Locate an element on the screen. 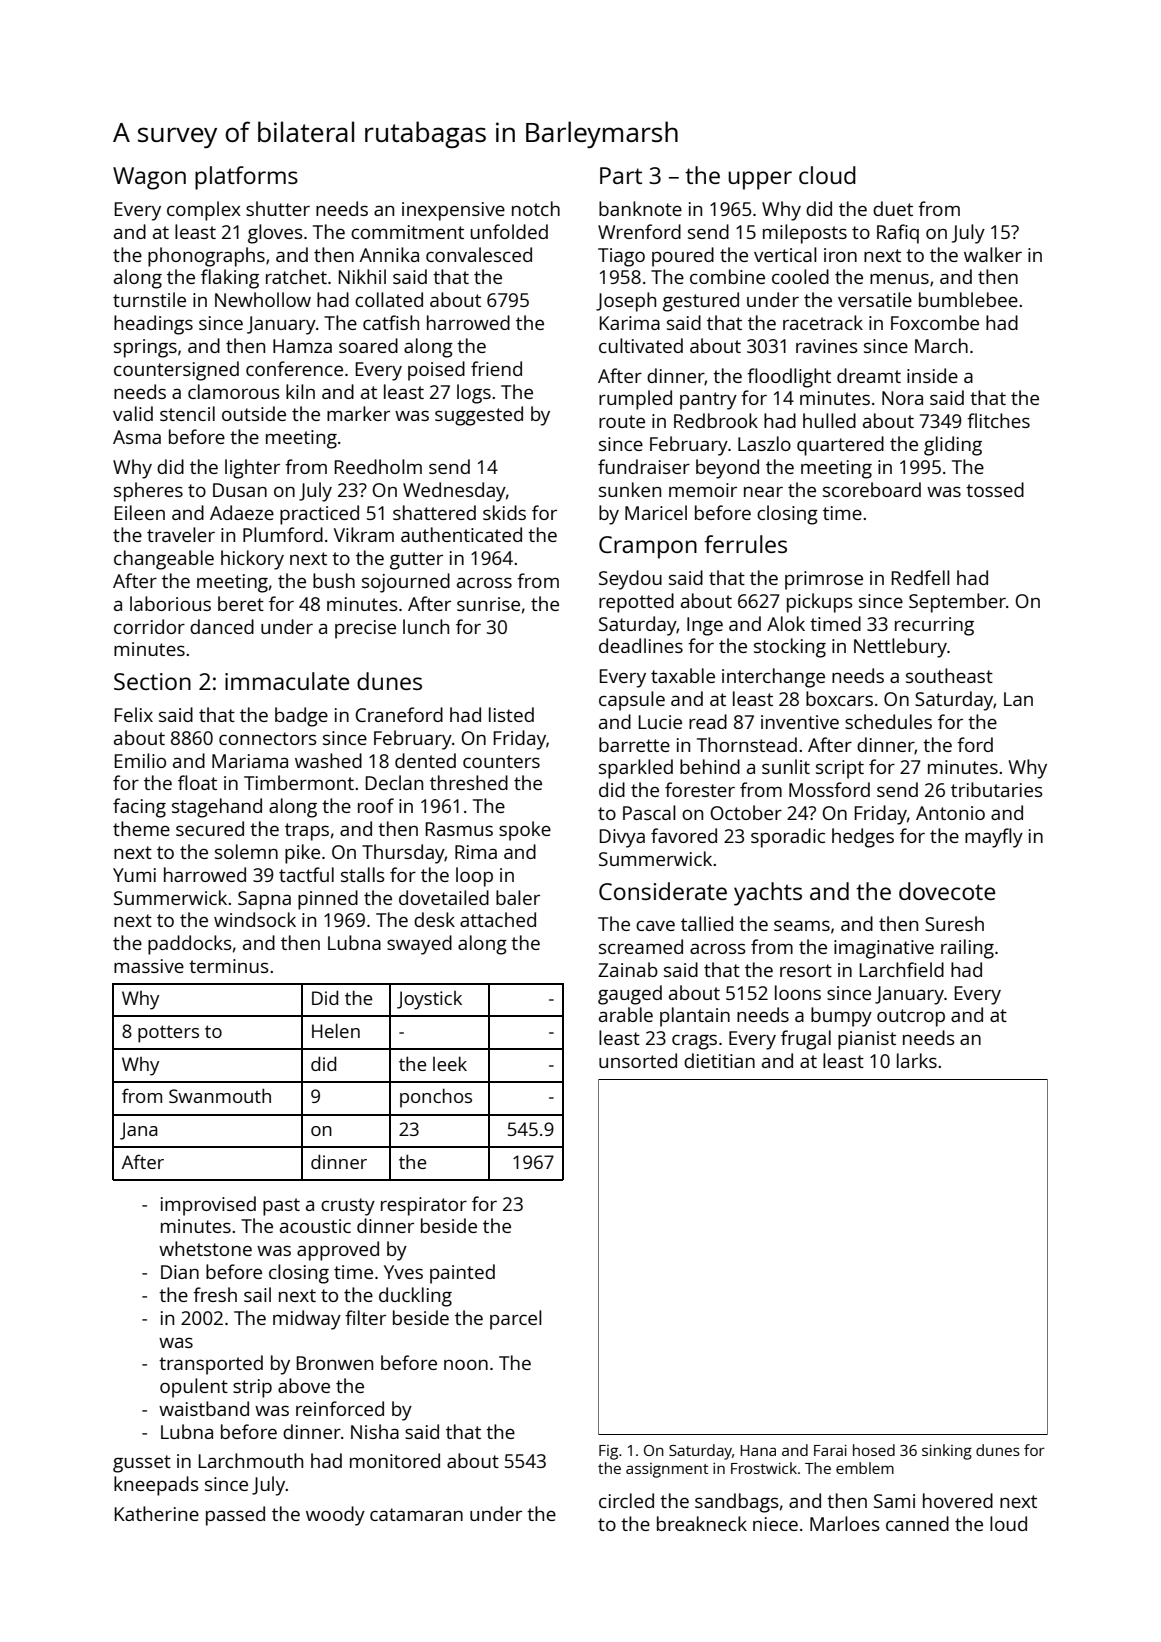  circled is located at coordinates (626, 1500).
